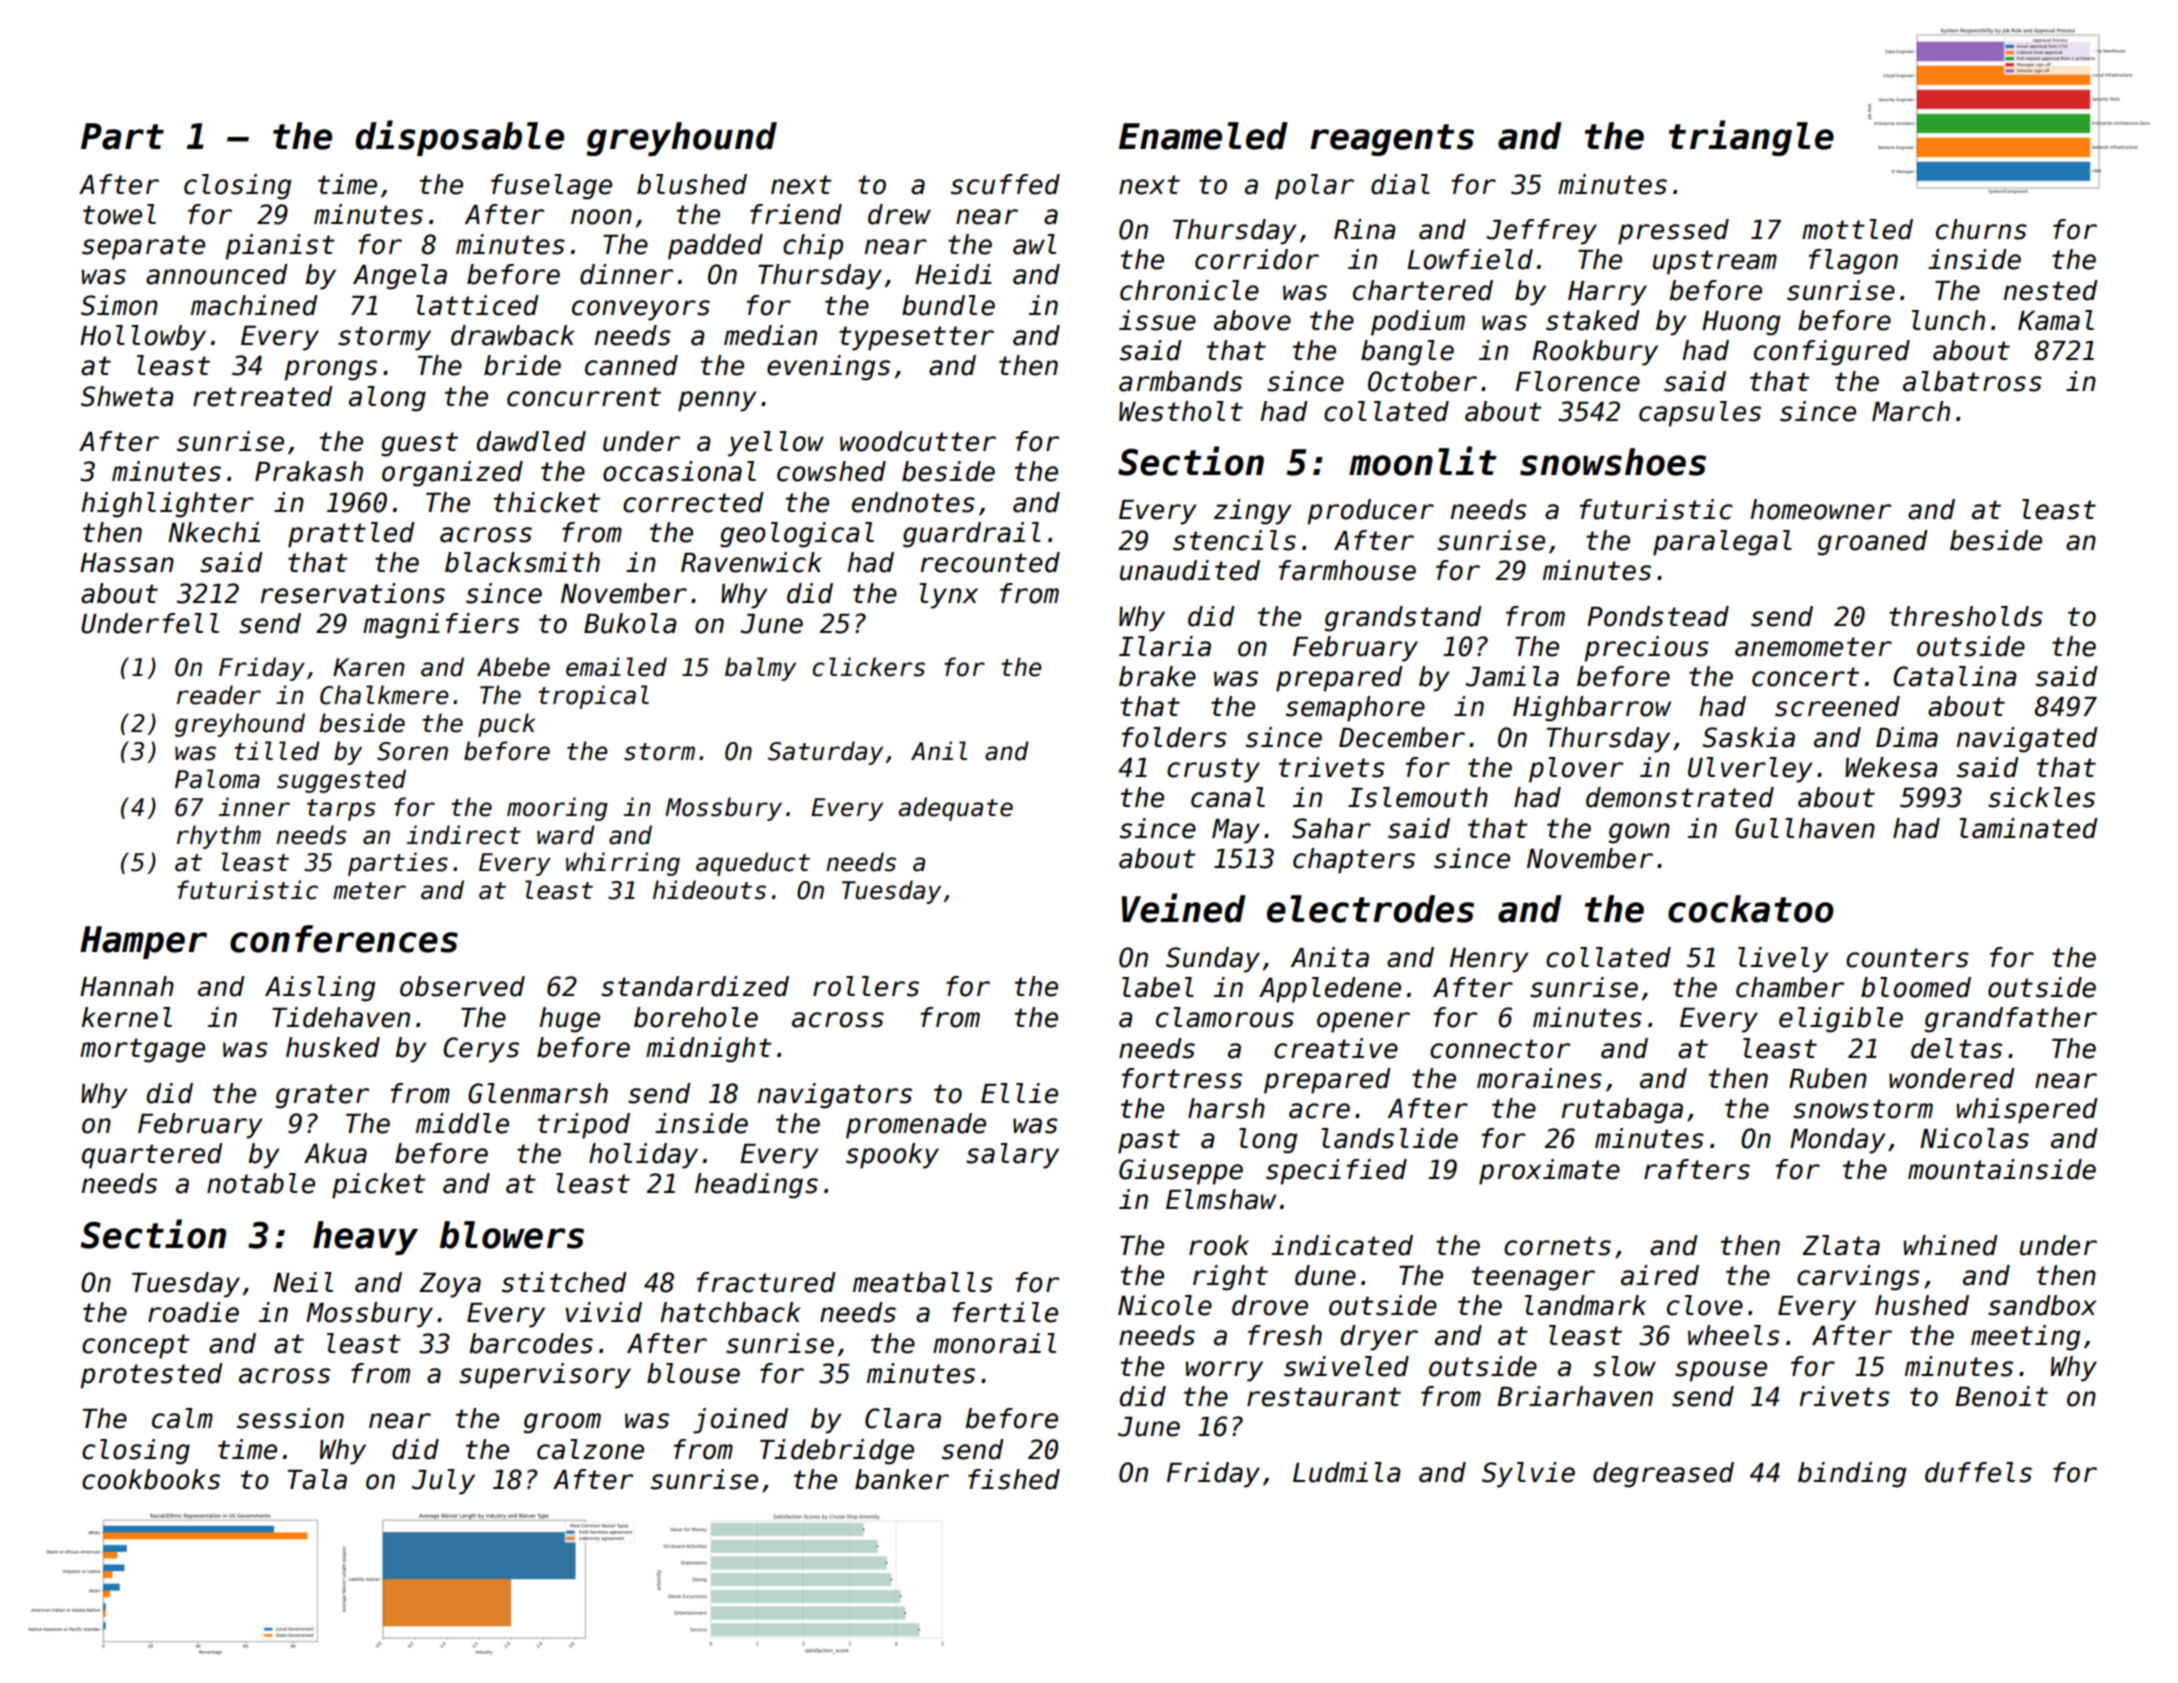 Image resolution: width=2178 pixels, height=1683 pixels. Describe the element at coordinates (1751, 138) in the image. I see `triangle` at that location.
